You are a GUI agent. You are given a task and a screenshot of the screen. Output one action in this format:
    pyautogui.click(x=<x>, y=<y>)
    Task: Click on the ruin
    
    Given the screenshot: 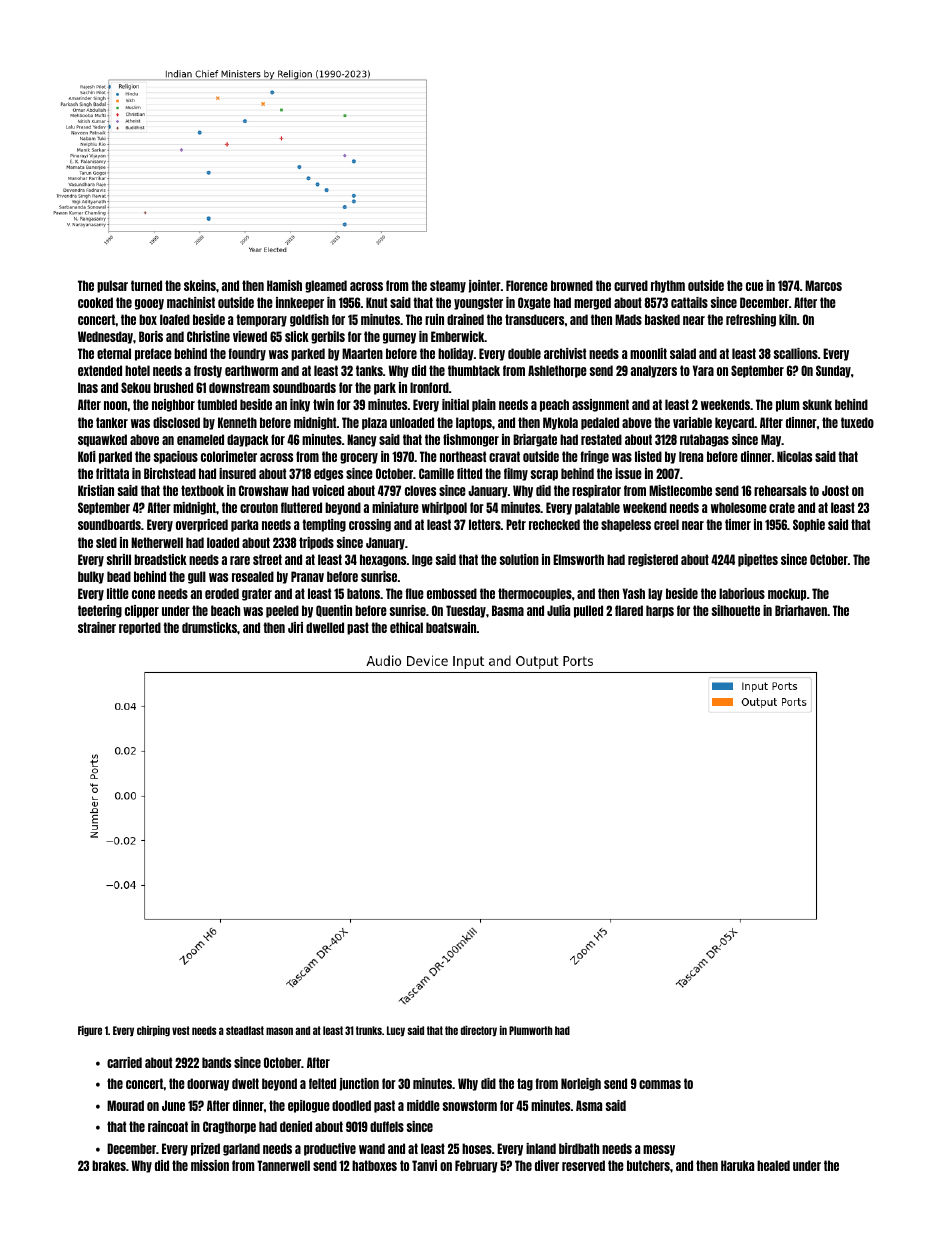 What is the action you would take?
    pyautogui.click(x=434, y=319)
